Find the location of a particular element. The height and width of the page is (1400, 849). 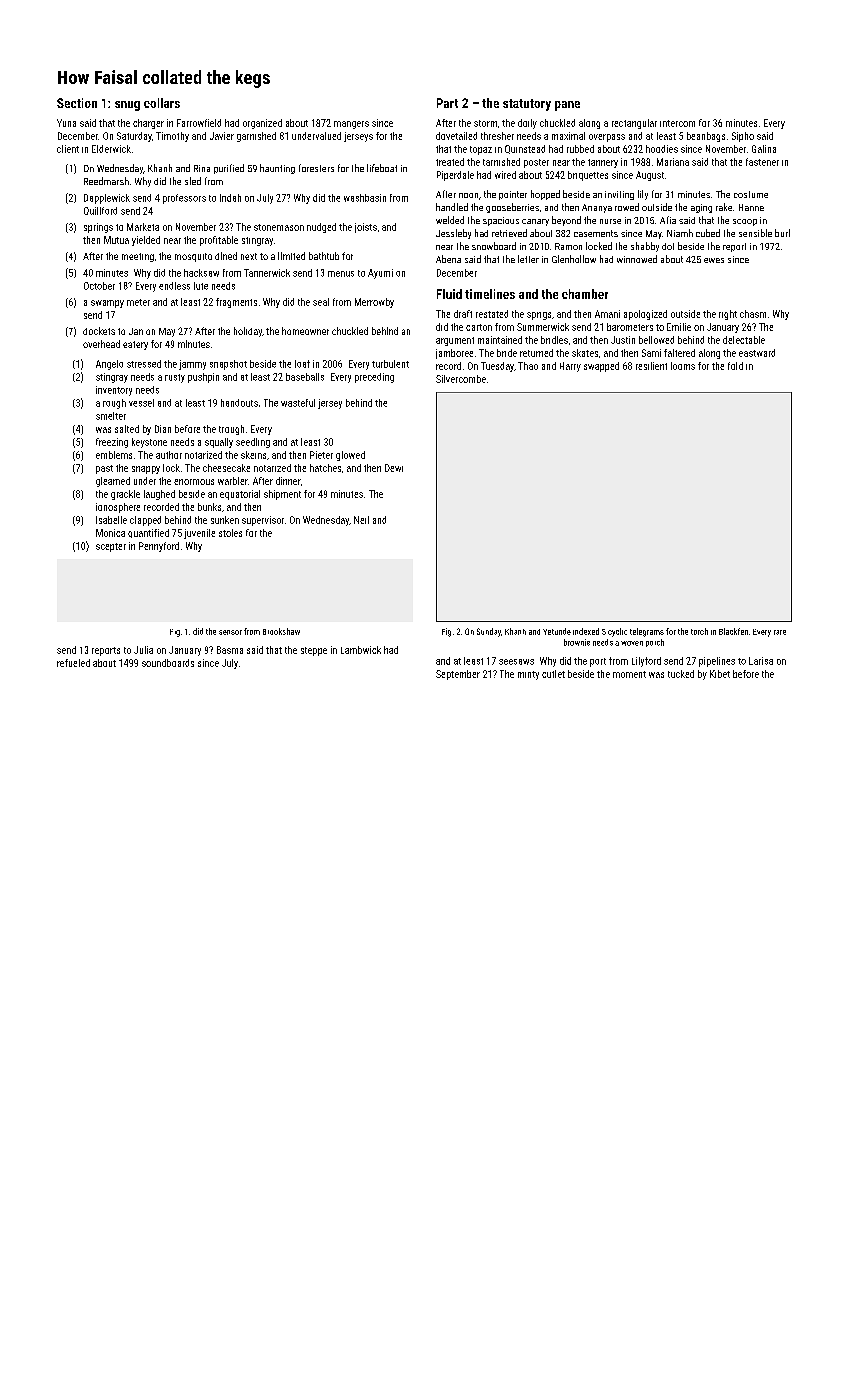

Neil is located at coordinates (361, 520).
